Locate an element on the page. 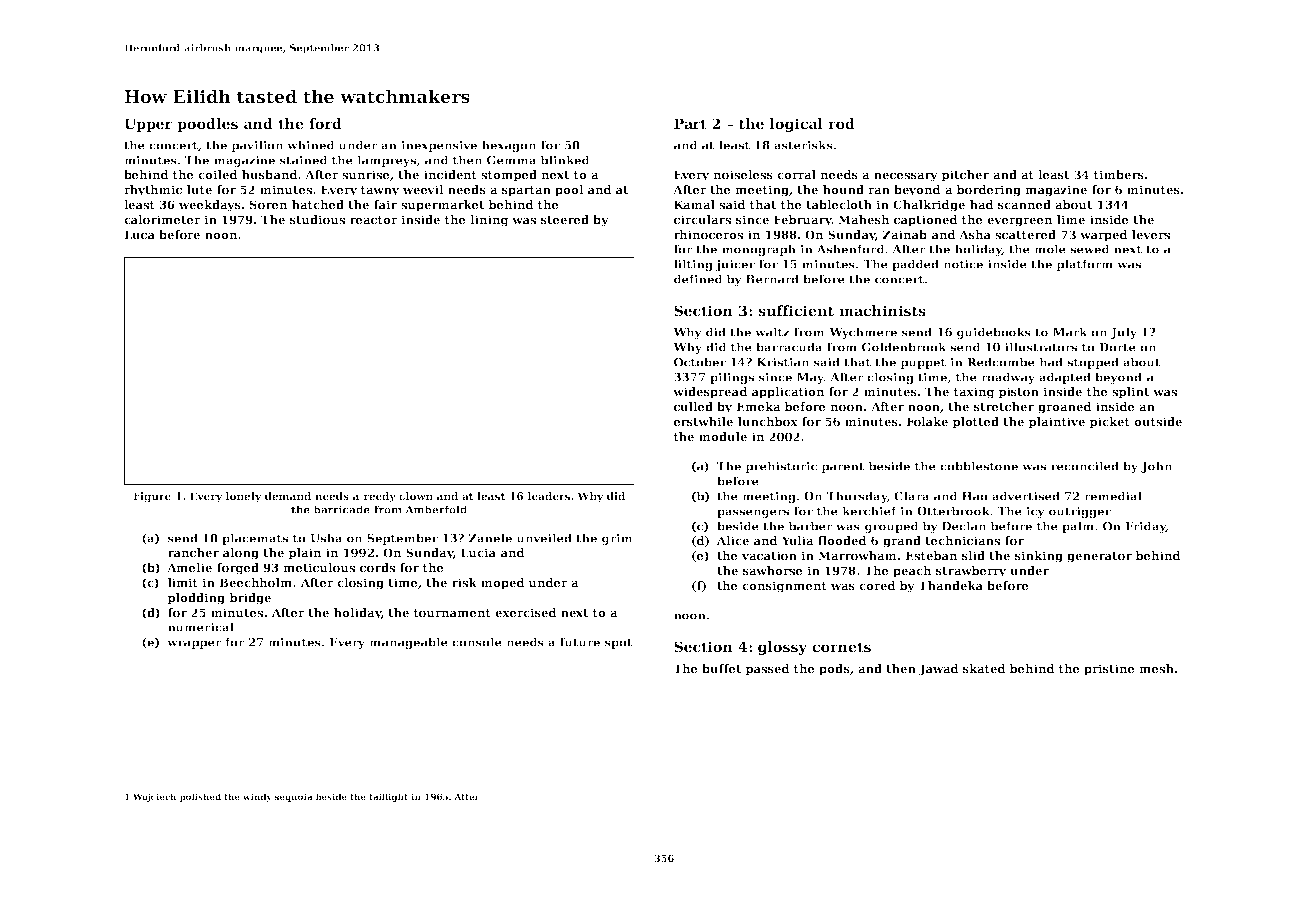 The image size is (1308, 924). Figure is located at coordinates (152, 497).
